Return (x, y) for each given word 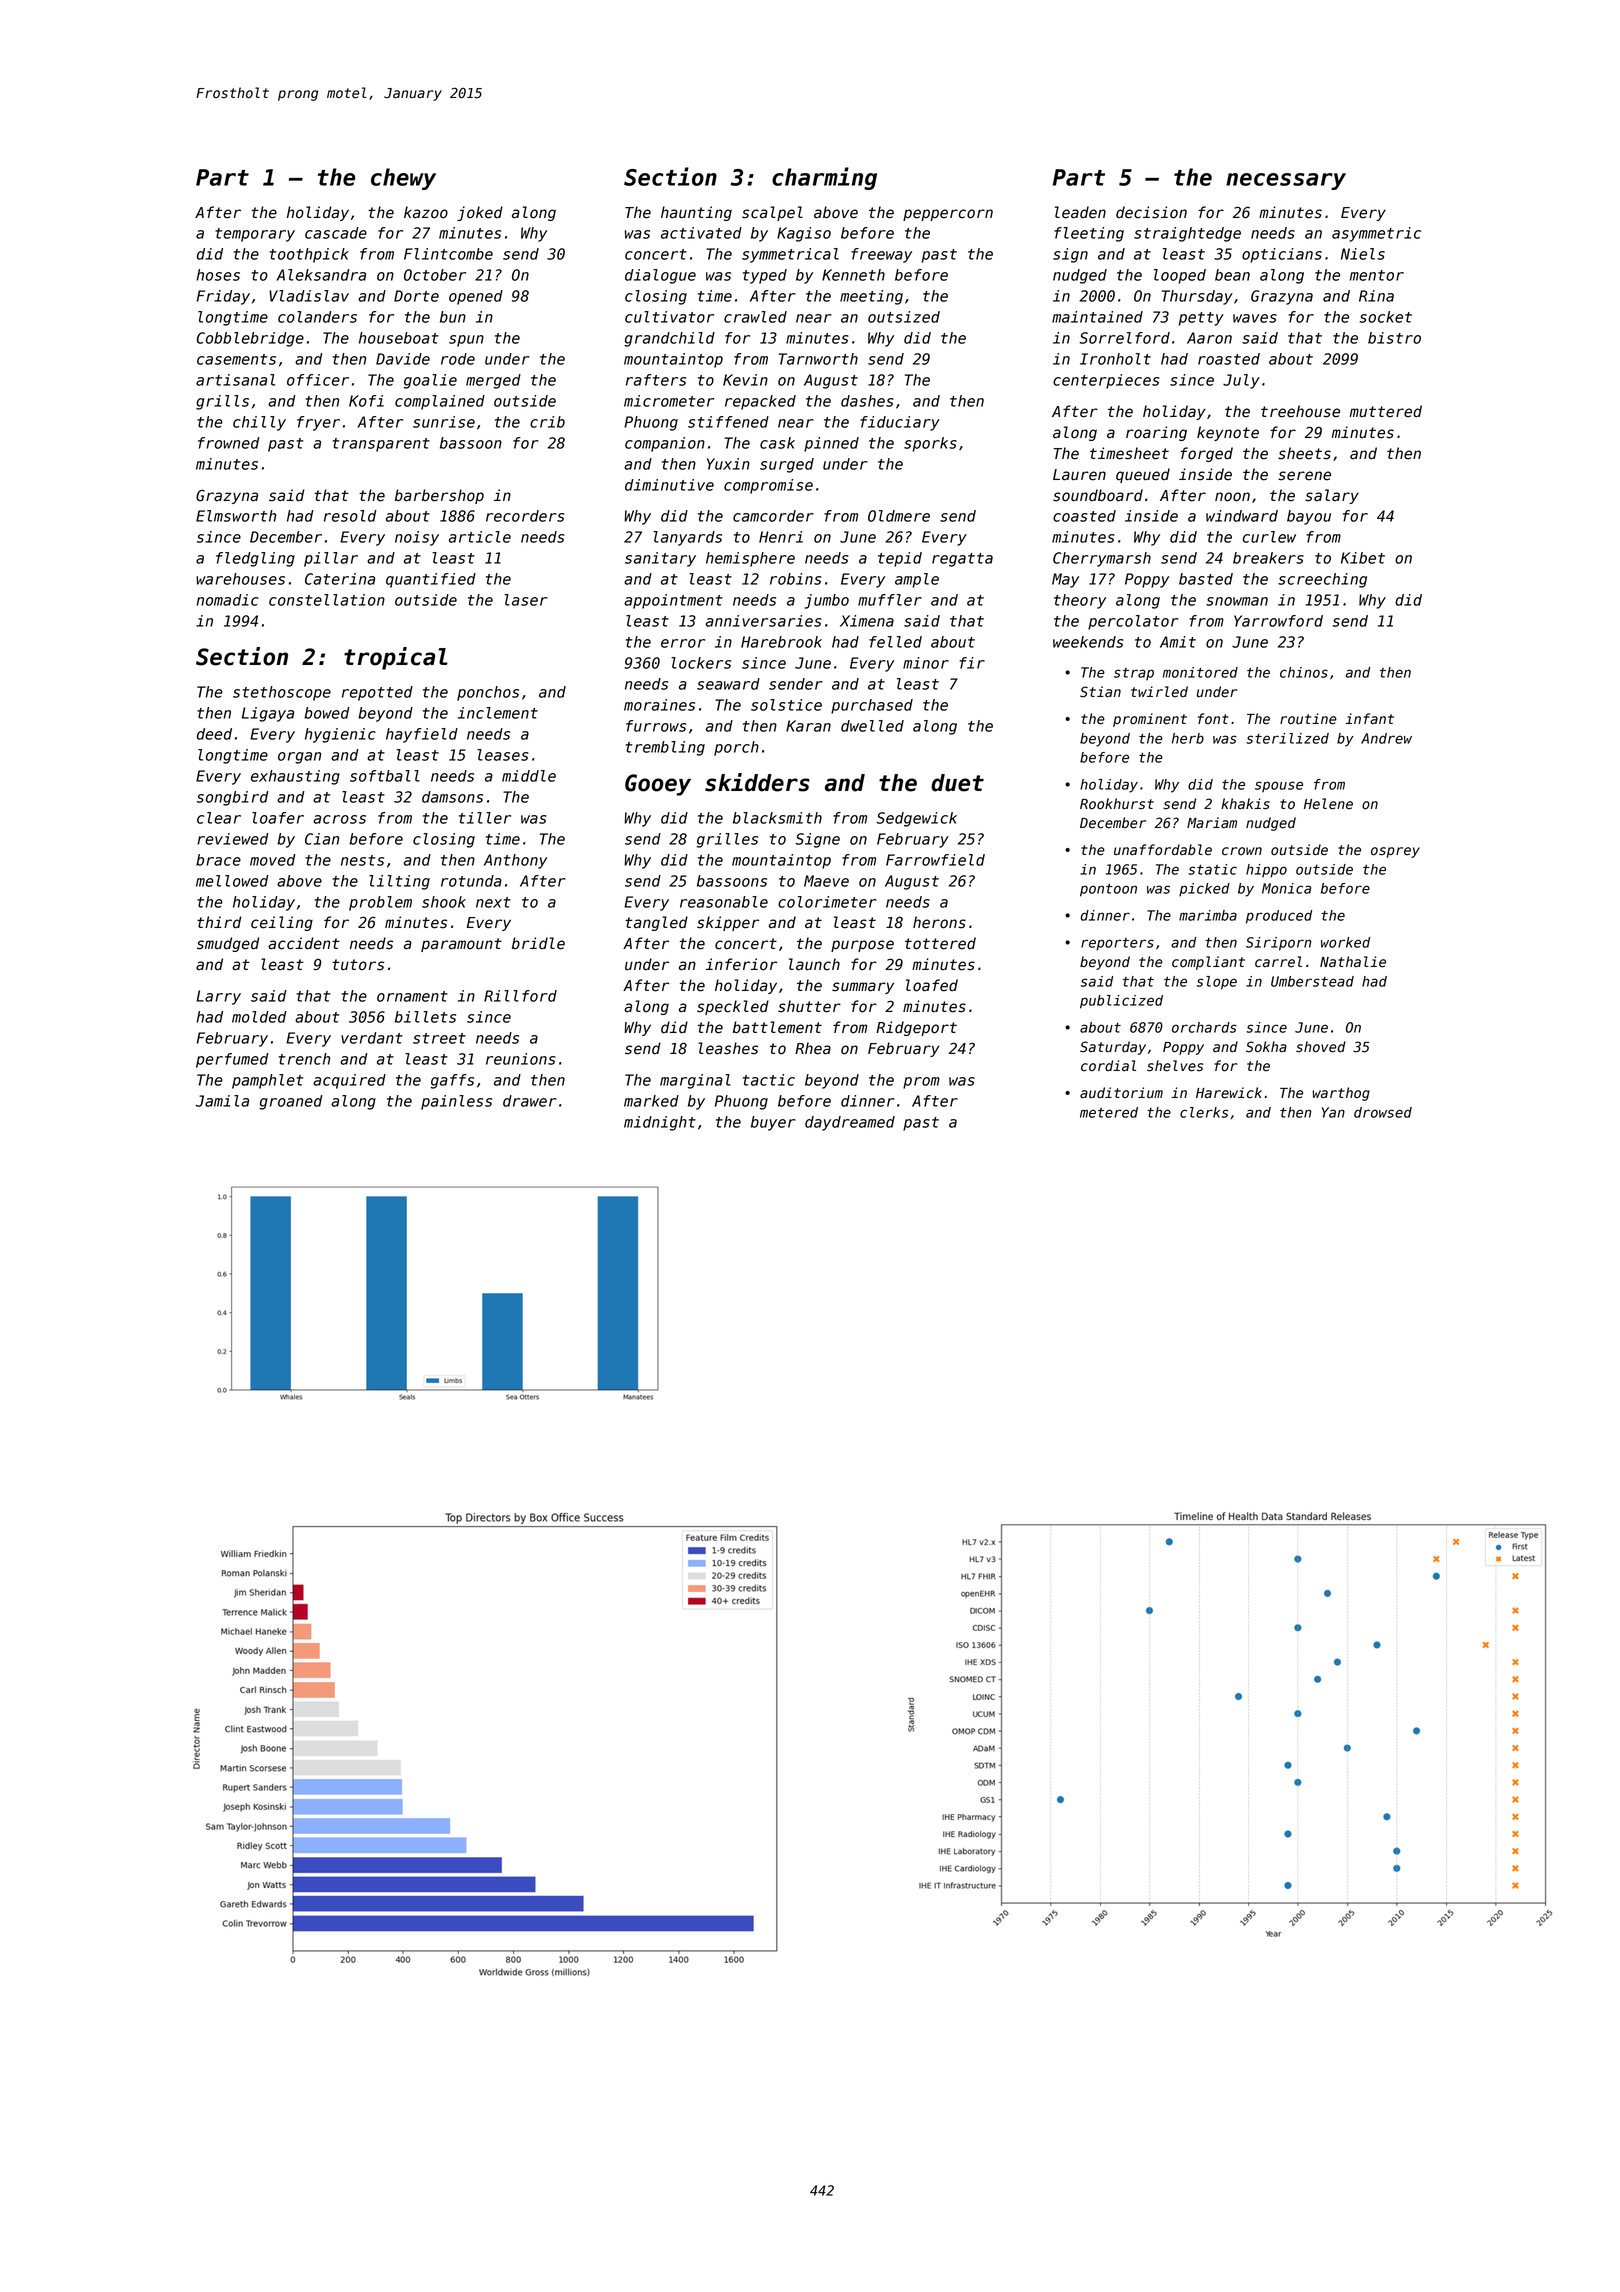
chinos (1304, 672)
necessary (1286, 181)
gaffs (452, 1081)
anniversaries (764, 621)
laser (526, 600)
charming (824, 178)
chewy (403, 179)
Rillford (520, 996)
